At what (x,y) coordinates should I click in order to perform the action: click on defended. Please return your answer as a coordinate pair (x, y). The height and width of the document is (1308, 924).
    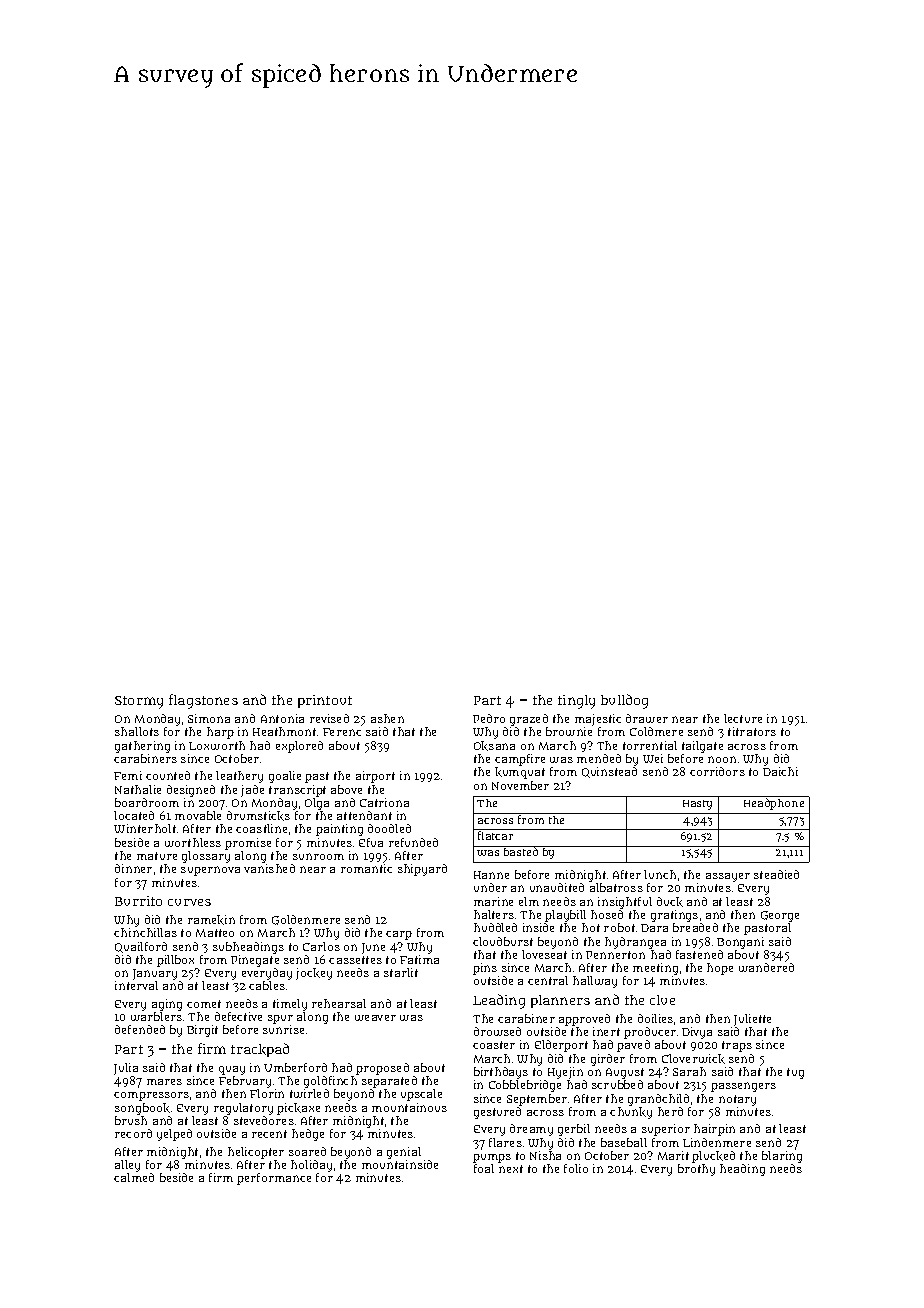
    Looking at the image, I should click on (140, 1029).
